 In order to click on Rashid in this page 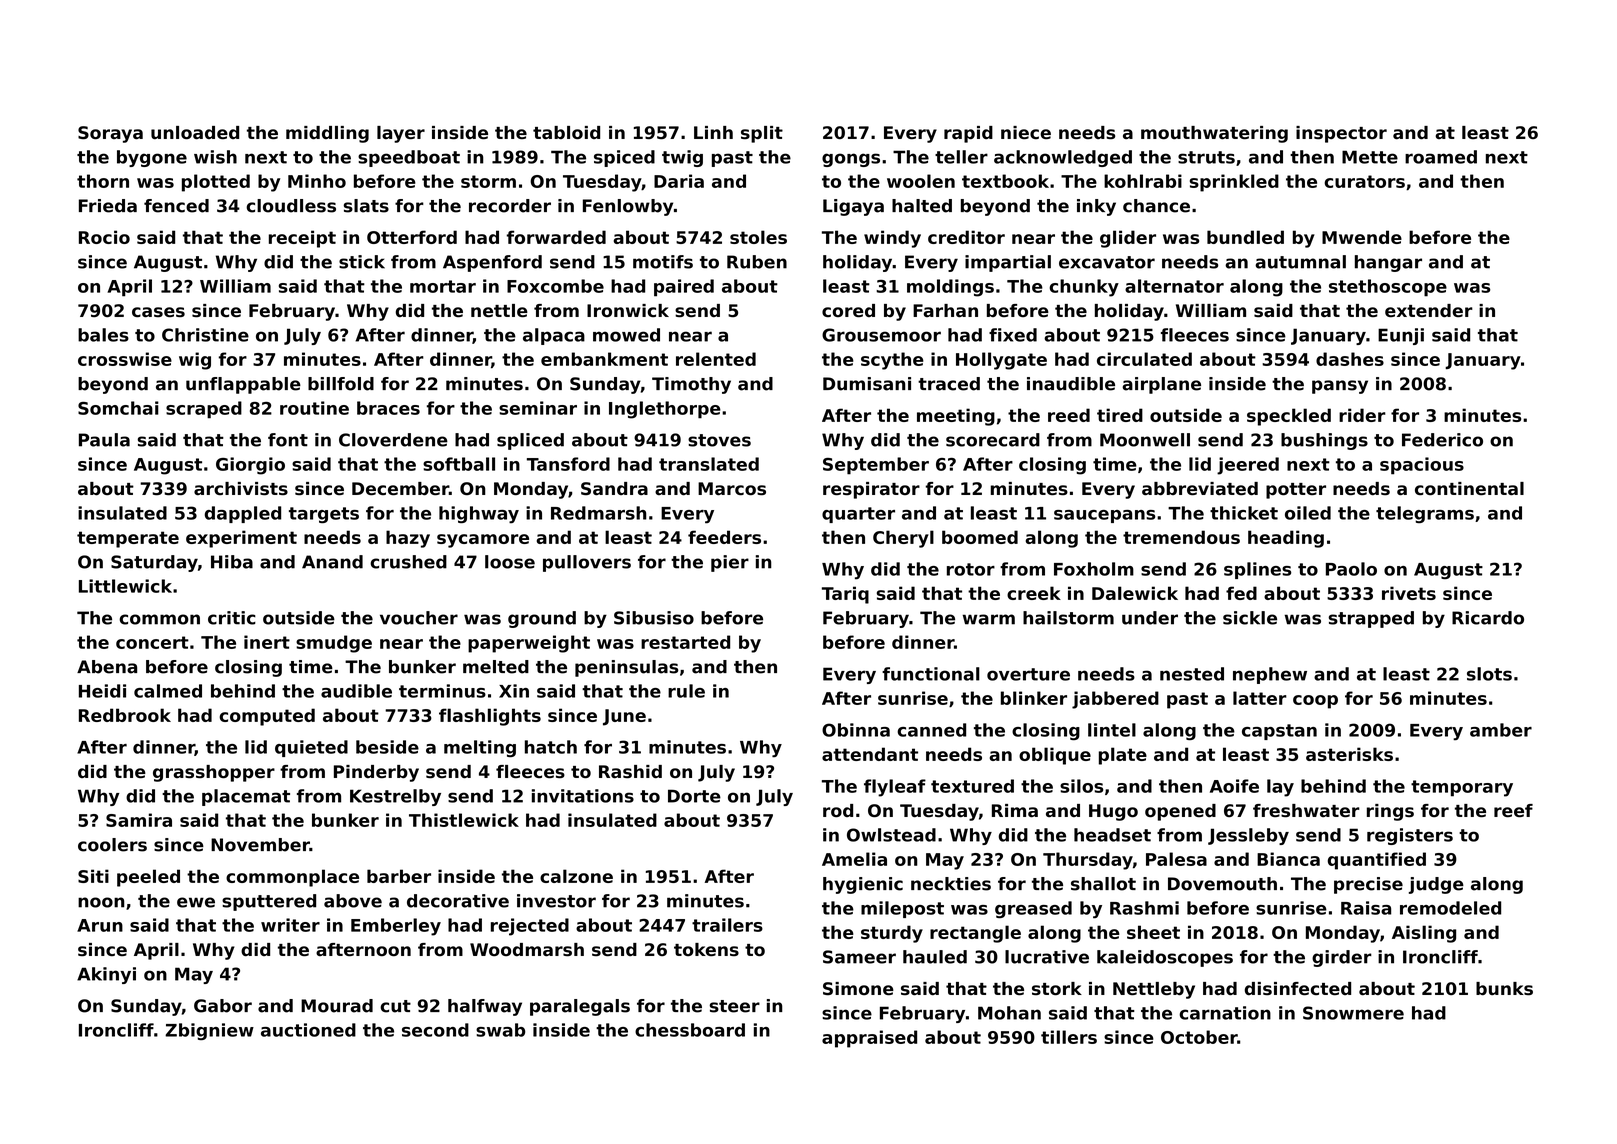, I will do `click(630, 772)`.
